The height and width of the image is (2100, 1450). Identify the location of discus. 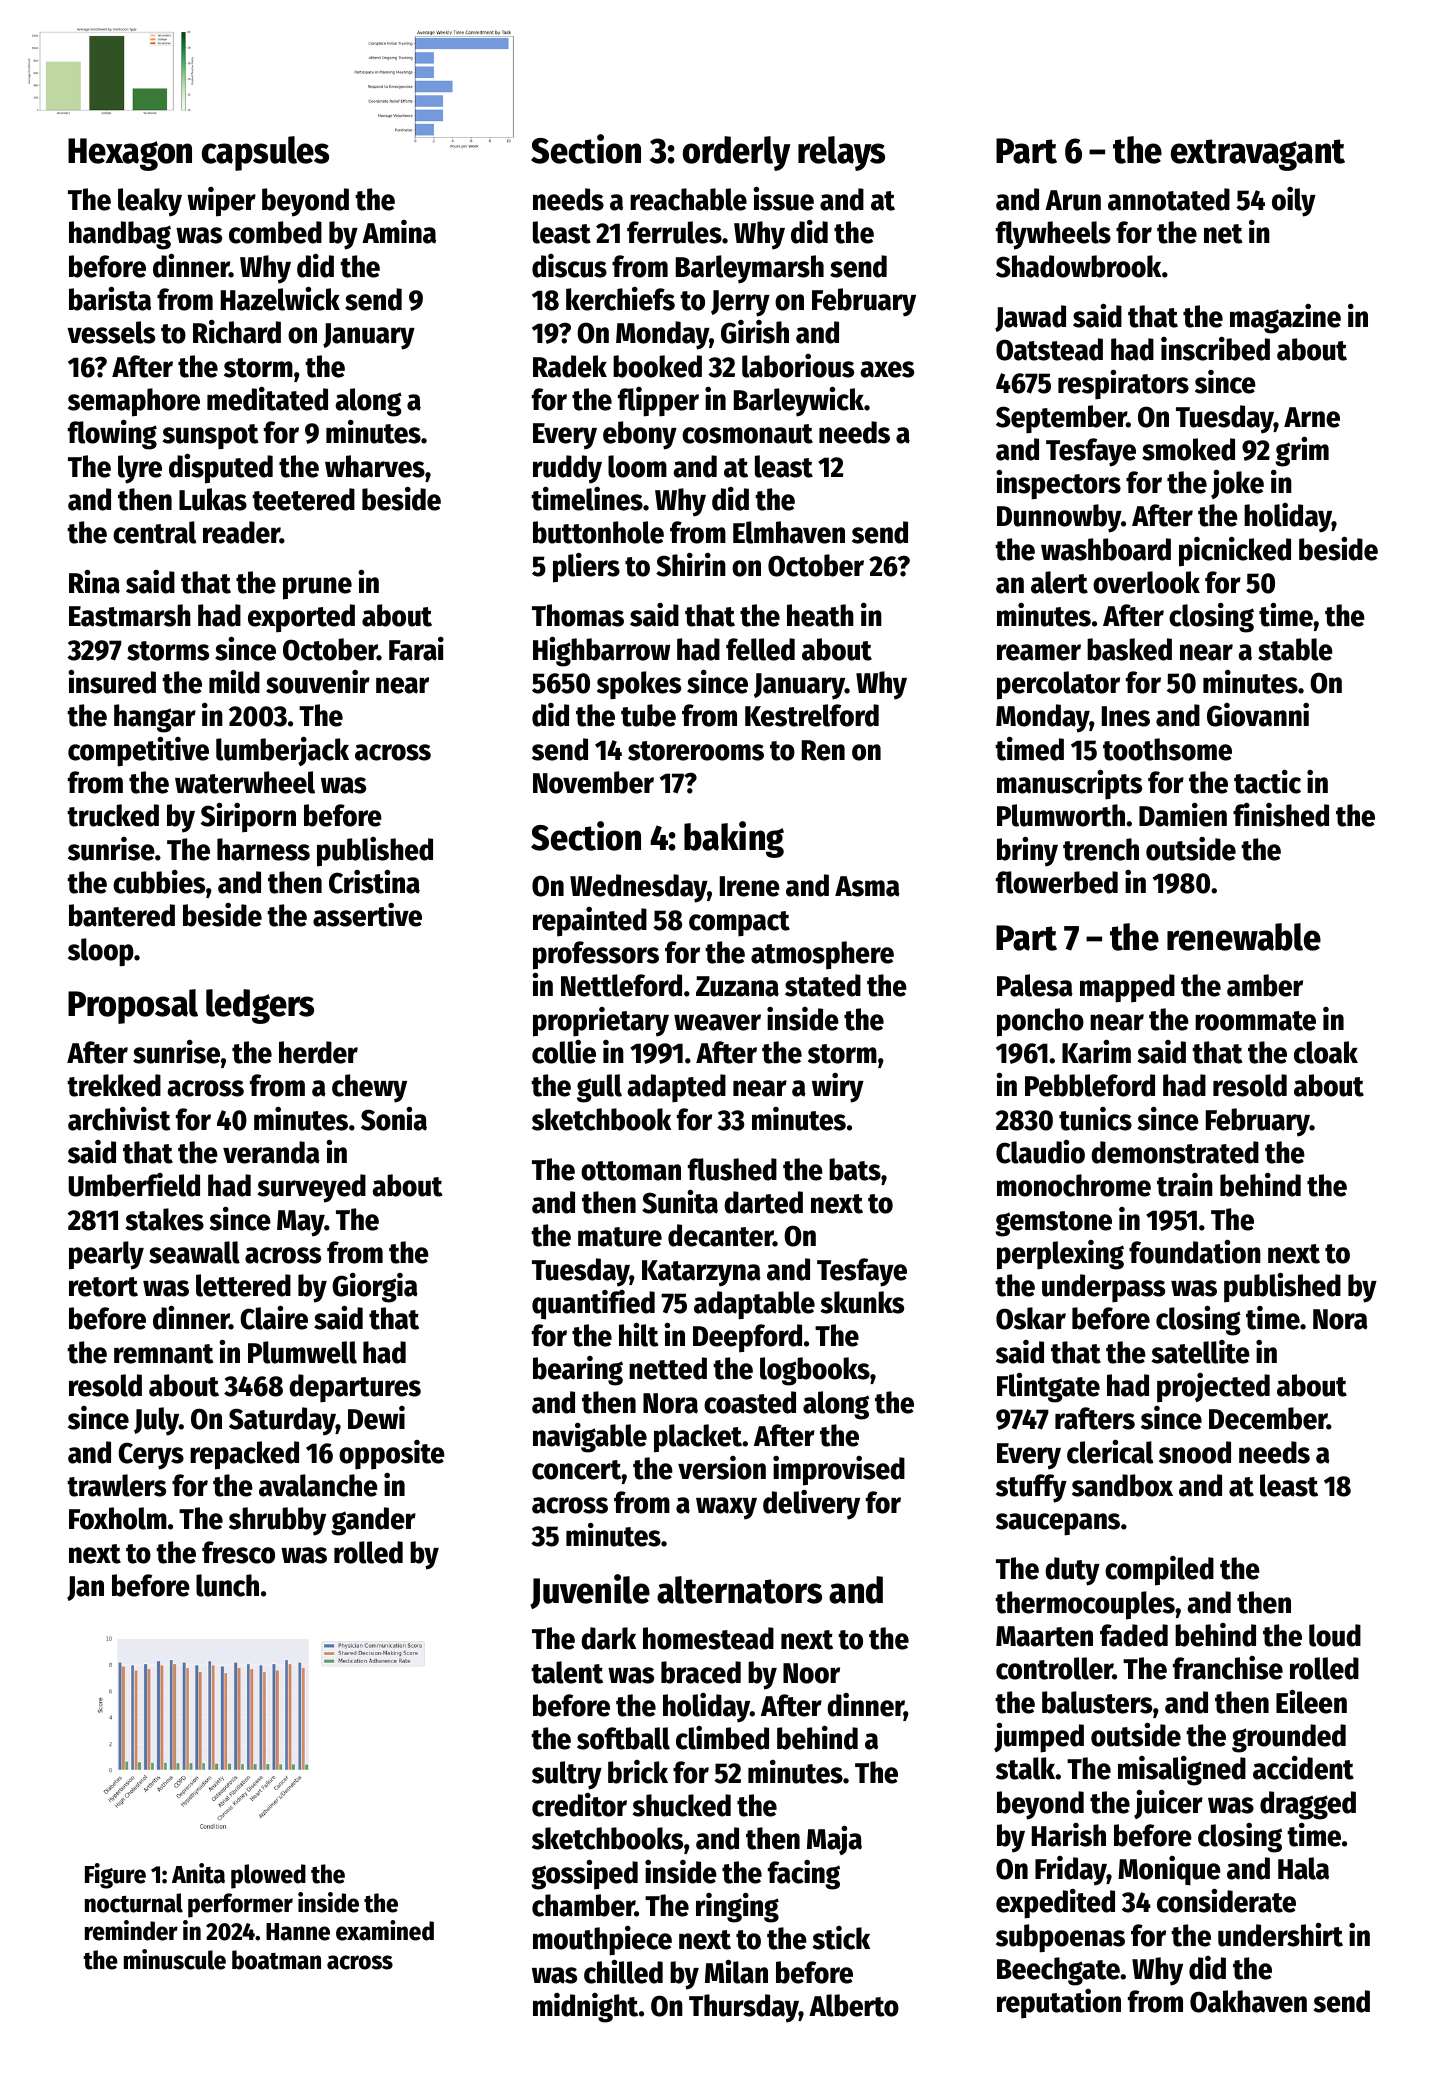
(569, 266).
